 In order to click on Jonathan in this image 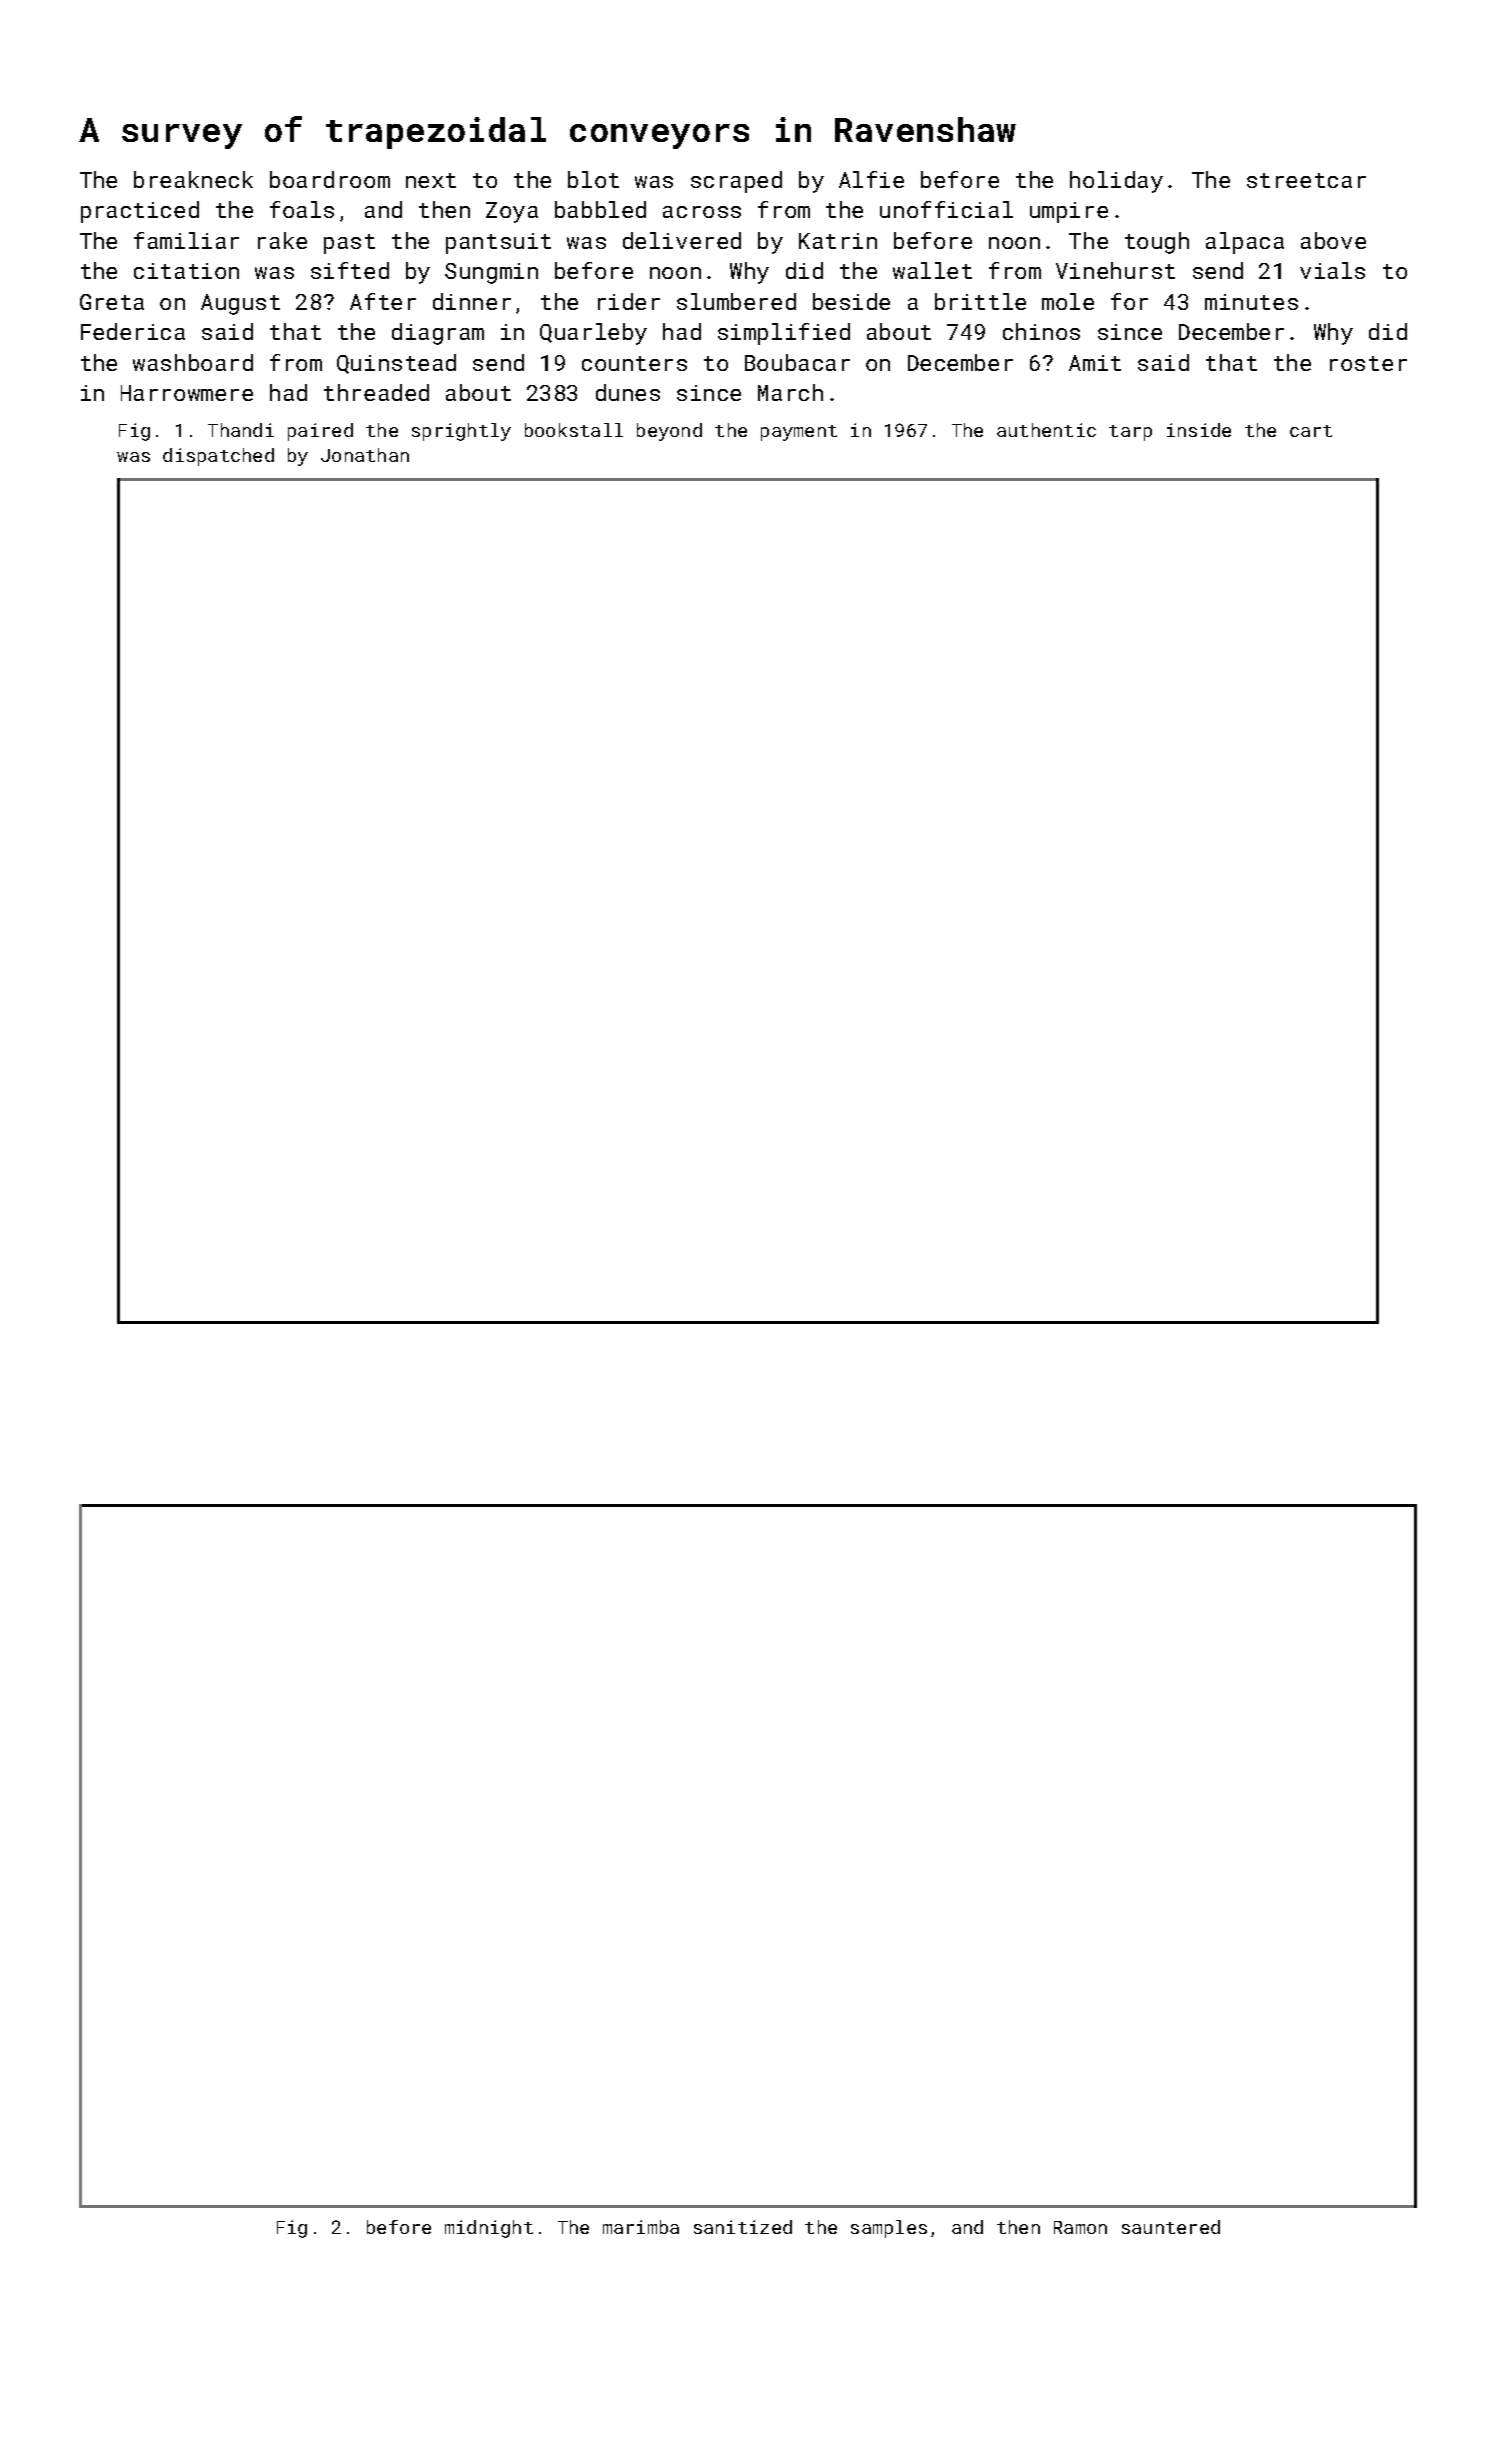, I will do `click(365, 455)`.
